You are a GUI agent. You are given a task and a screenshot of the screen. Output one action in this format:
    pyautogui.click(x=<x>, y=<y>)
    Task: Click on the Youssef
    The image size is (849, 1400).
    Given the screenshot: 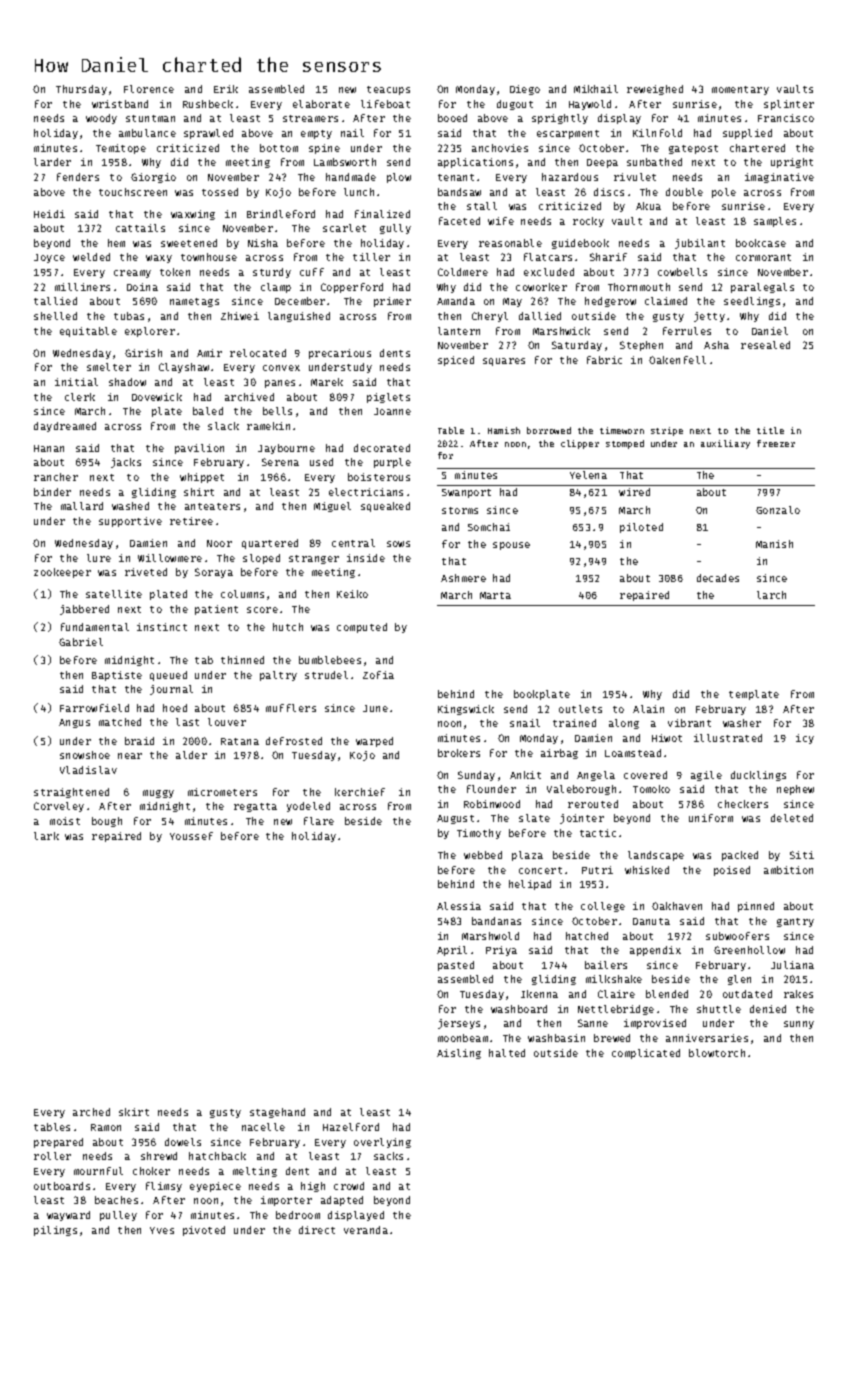 What is the action you would take?
    pyautogui.click(x=191, y=836)
